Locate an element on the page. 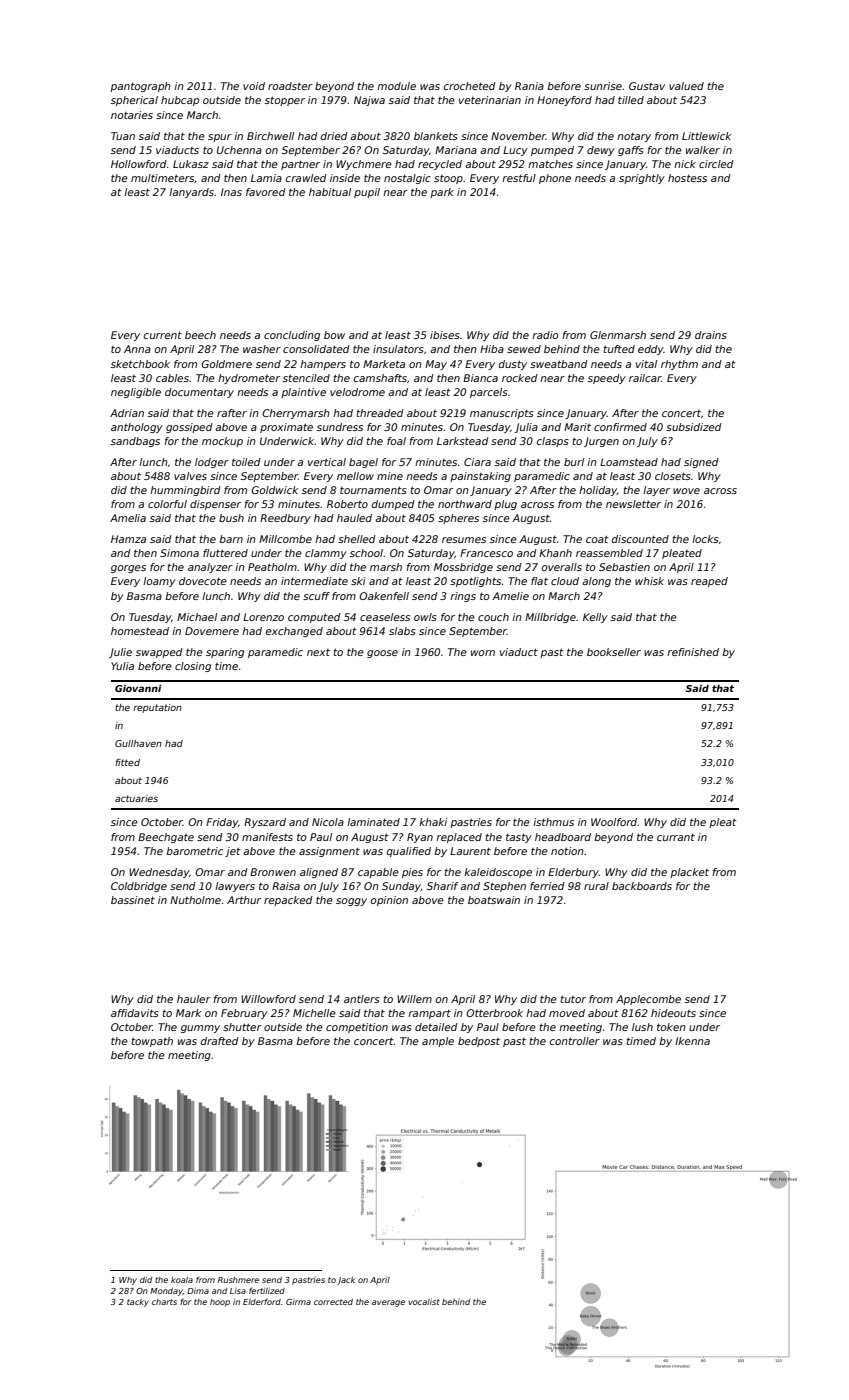 The image size is (849, 1400). fertilized is located at coordinates (267, 1290).
